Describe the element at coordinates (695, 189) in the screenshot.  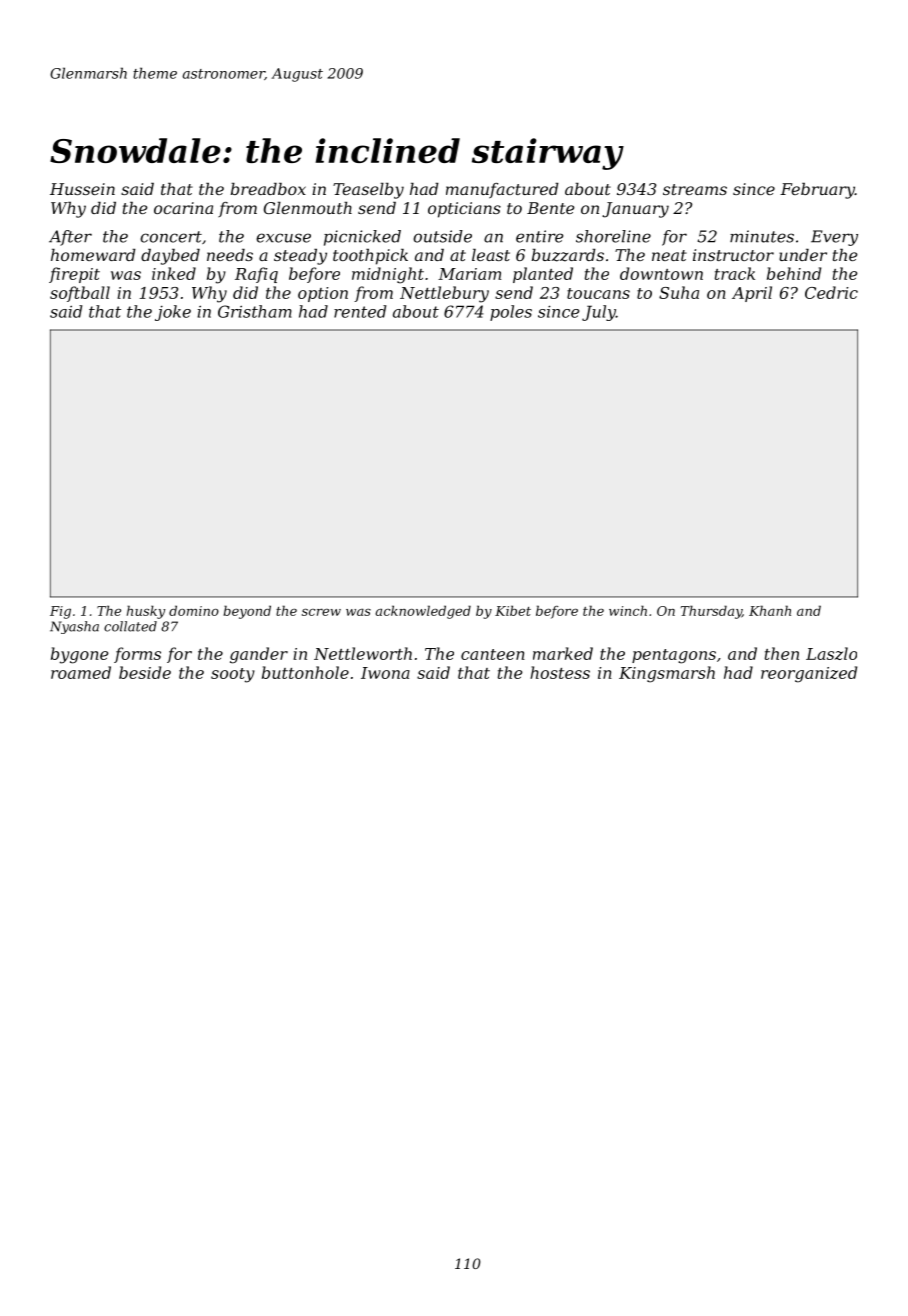
I see `streams` at that location.
